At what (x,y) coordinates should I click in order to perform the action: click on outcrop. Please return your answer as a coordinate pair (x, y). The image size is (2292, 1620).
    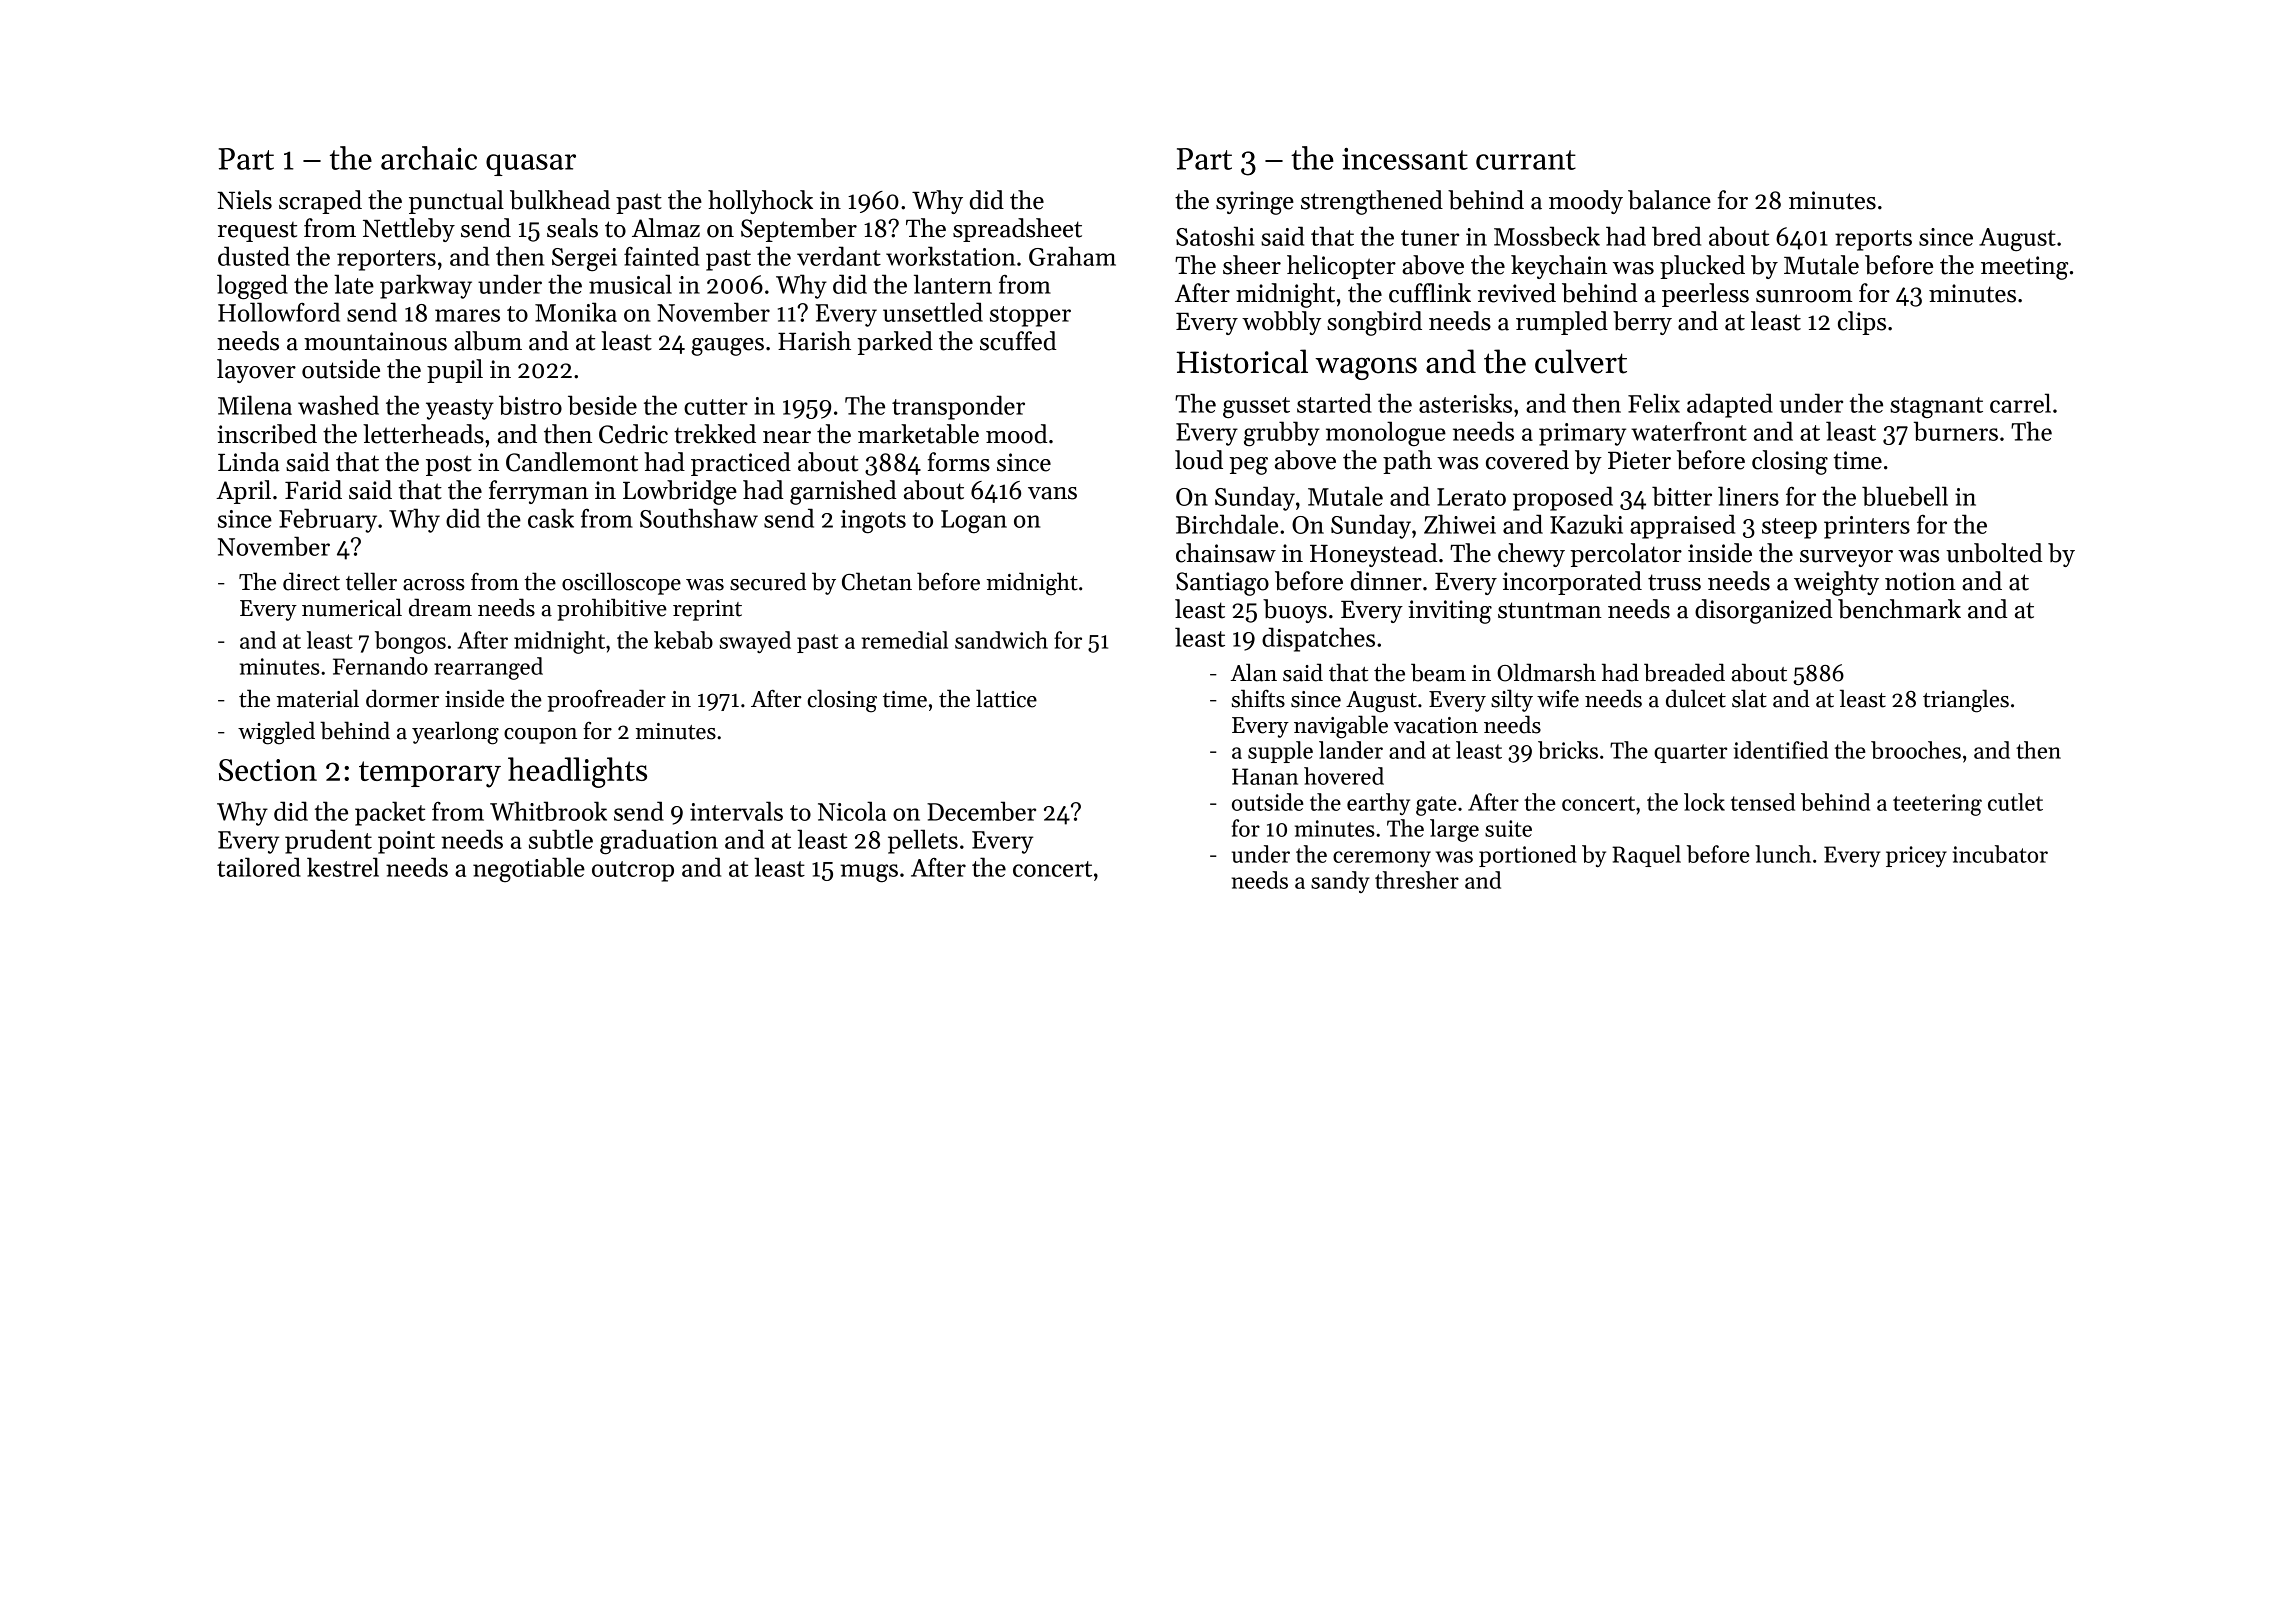
    Looking at the image, I should click on (633, 871).
